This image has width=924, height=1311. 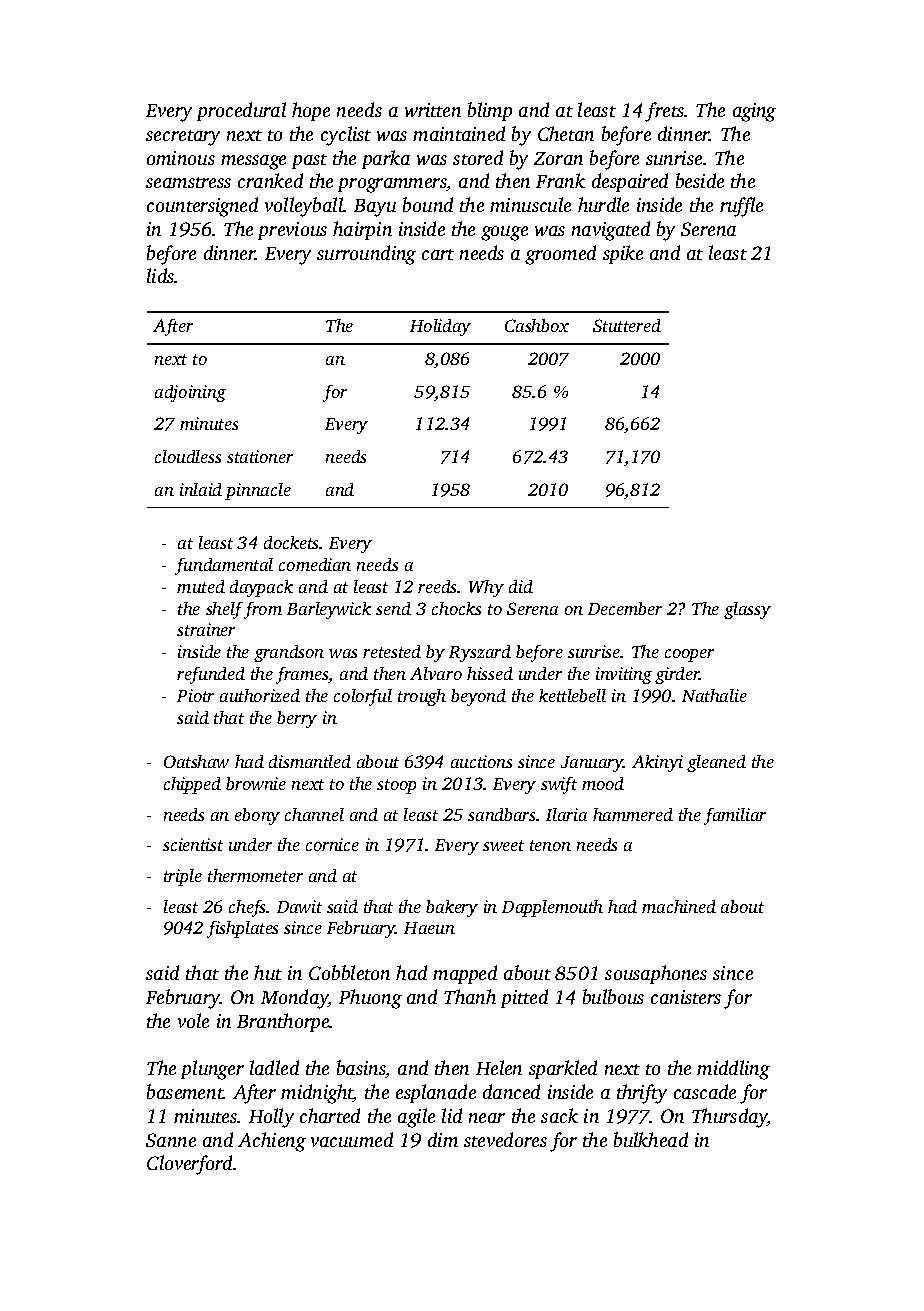 What do you see at coordinates (272, 1142) in the image?
I see `Achieng` at bounding box center [272, 1142].
